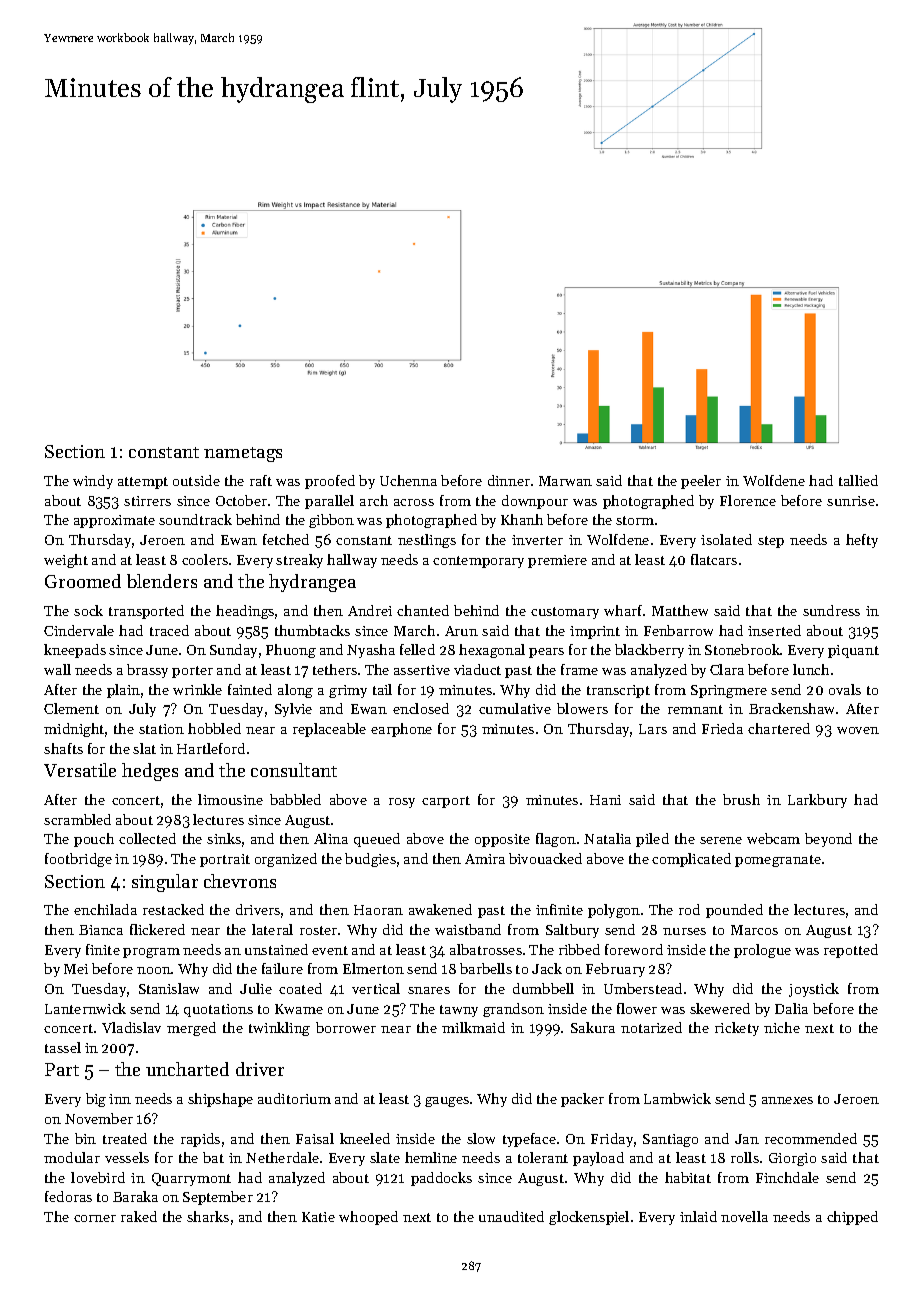 The width and height of the screenshot is (924, 1308). What do you see at coordinates (851, 951) in the screenshot?
I see `repotted` at bounding box center [851, 951].
